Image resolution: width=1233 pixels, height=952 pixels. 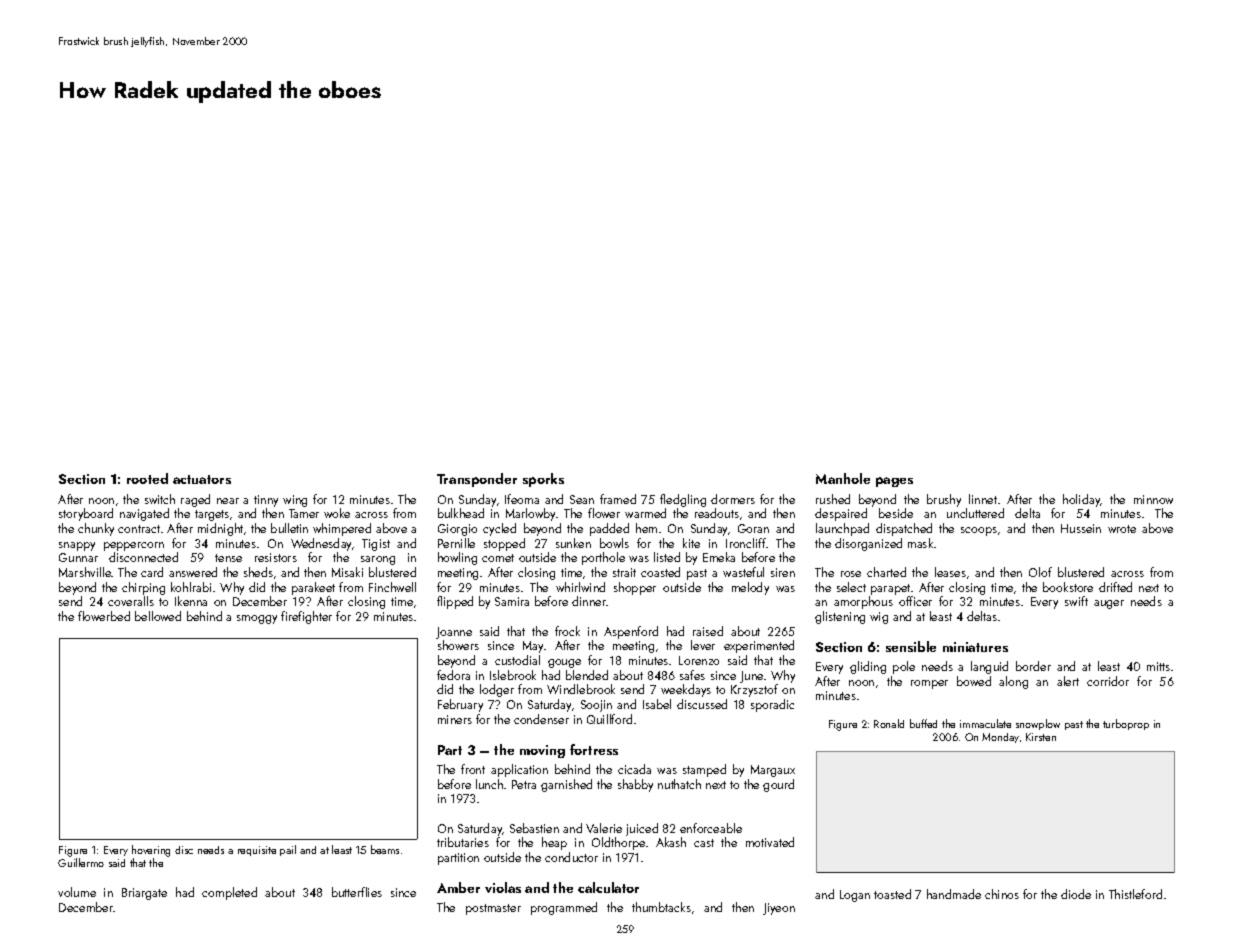 What do you see at coordinates (691, 543) in the screenshot?
I see `kite` at bounding box center [691, 543].
